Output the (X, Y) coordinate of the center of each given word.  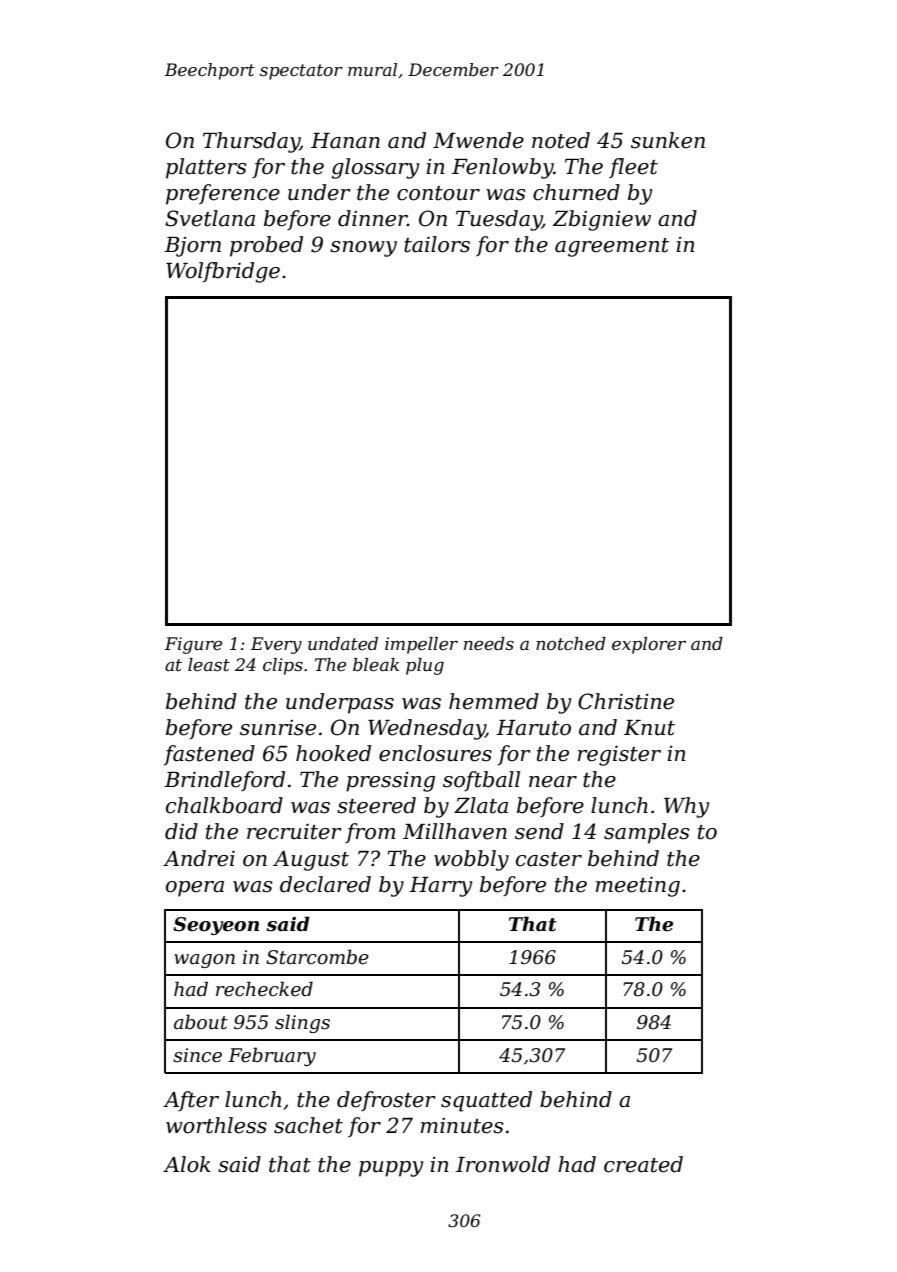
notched (571, 643)
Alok (187, 1164)
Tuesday (499, 220)
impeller (421, 645)
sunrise (278, 728)
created (643, 1164)
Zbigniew (602, 220)
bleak (376, 665)
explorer (649, 645)
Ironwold (503, 1164)
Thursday (251, 142)
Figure (193, 645)
